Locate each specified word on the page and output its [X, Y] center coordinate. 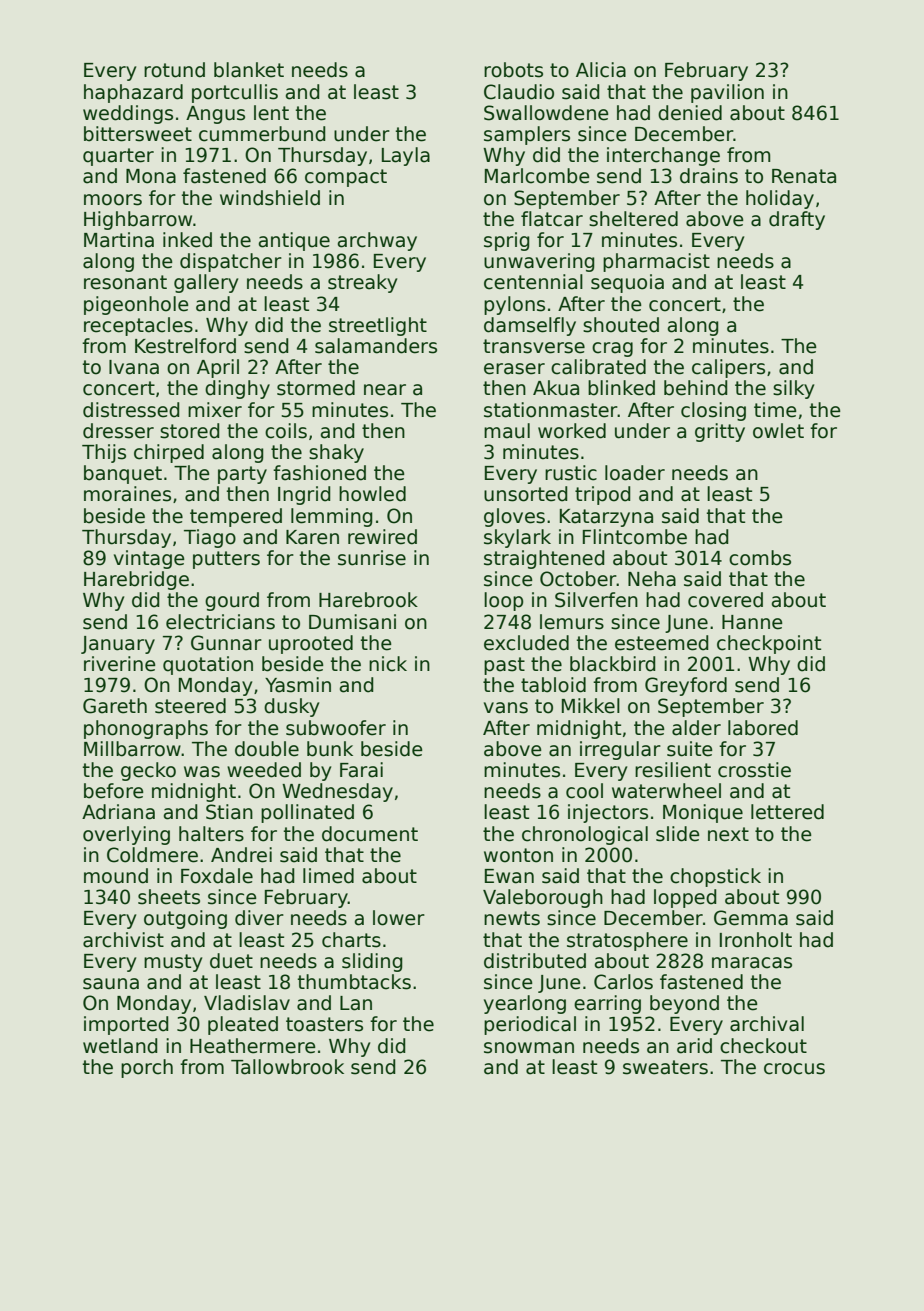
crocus [794, 1069]
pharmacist [656, 262]
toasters [324, 1024]
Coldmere [152, 855]
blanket [249, 70]
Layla [406, 156]
